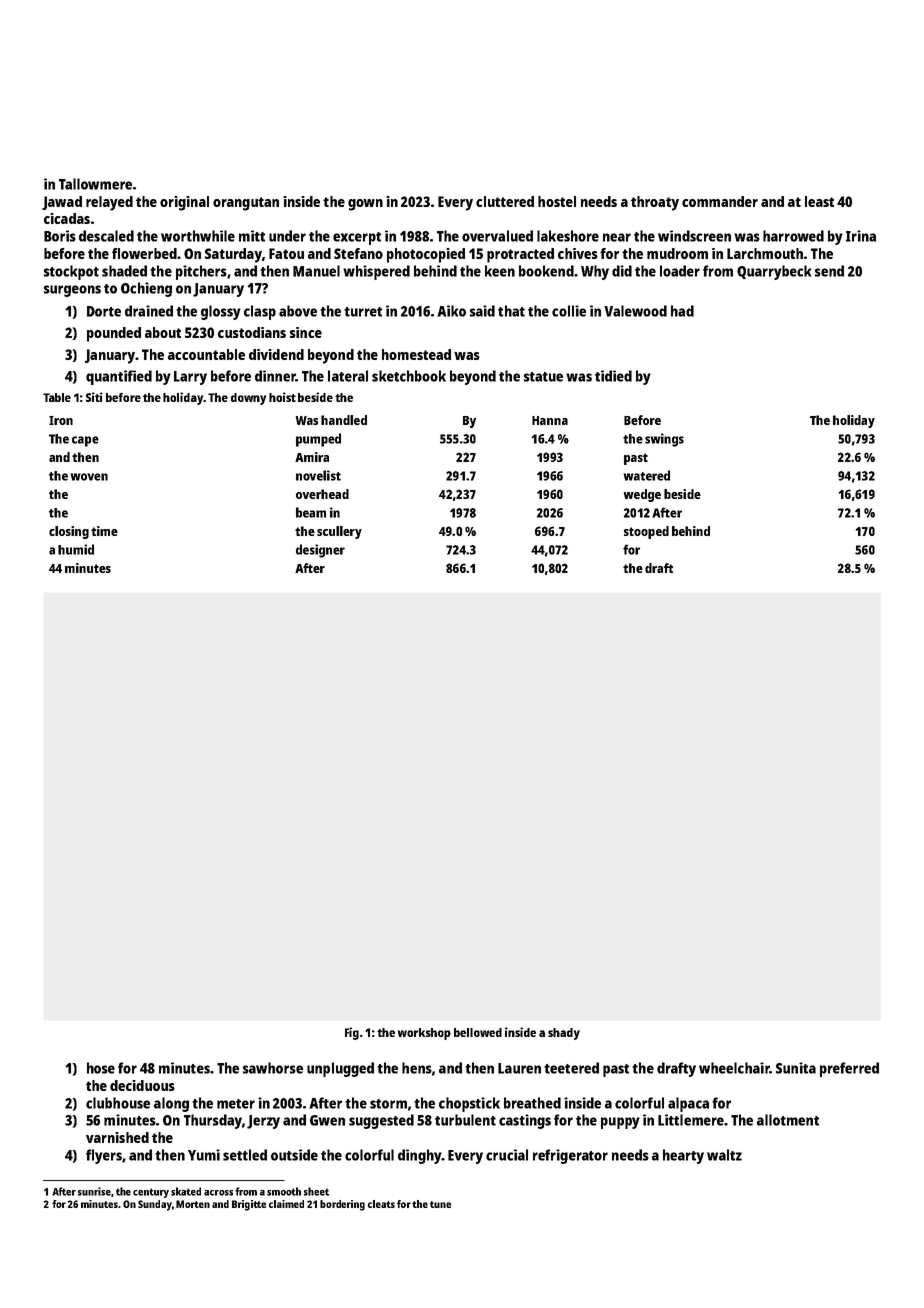 The width and height of the screenshot is (924, 1308). I want to click on humid, so click(76, 549).
